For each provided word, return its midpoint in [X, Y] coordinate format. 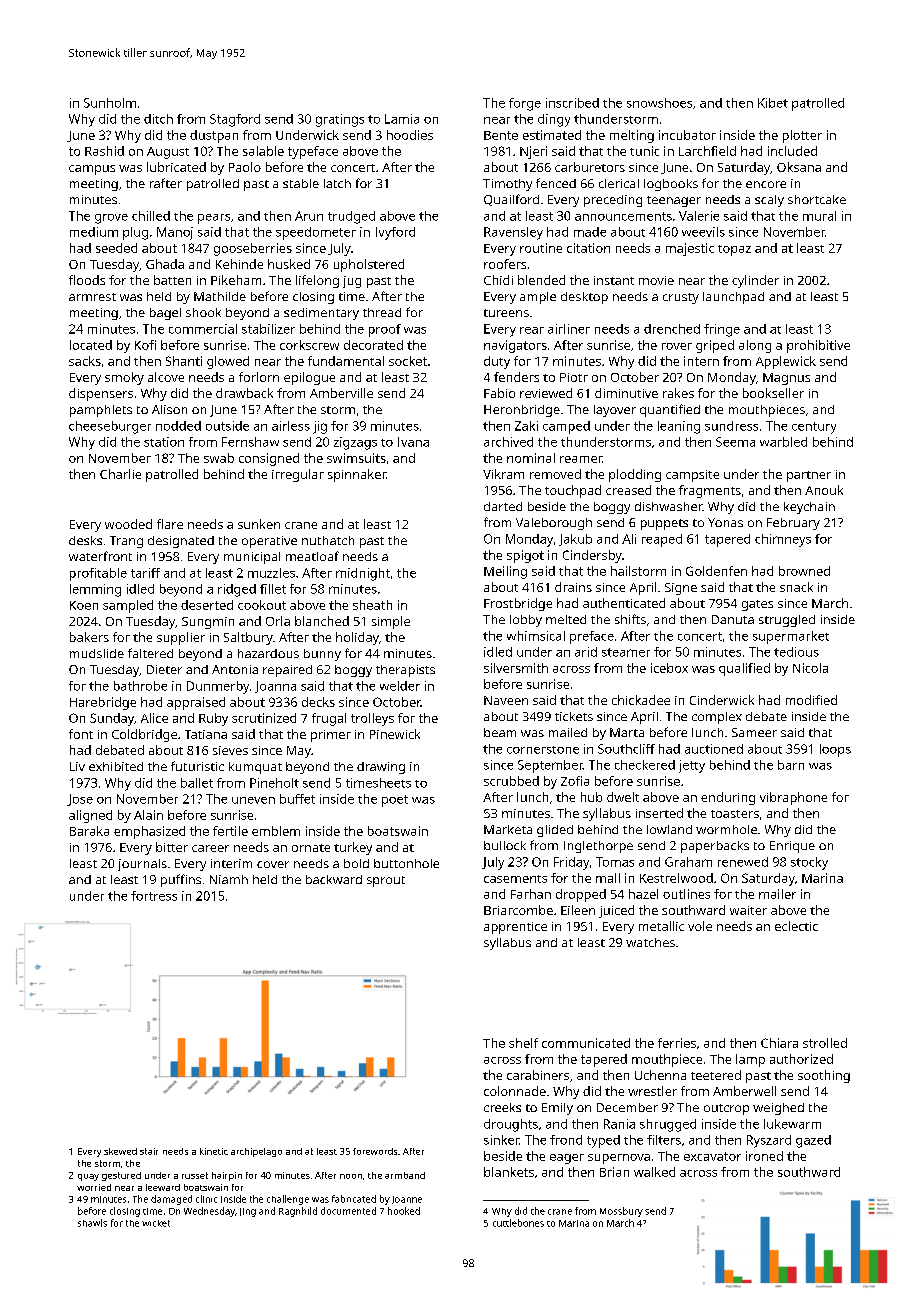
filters [664, 1140]
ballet [197, 783]
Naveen [506, 700]
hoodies [410, 135]
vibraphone [793, 798]
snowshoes [659, 103]
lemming [95, 590]
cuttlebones [518, 1223]
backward [334, 879]
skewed [120, 1151]
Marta [627, 732]
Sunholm [110, 103]
